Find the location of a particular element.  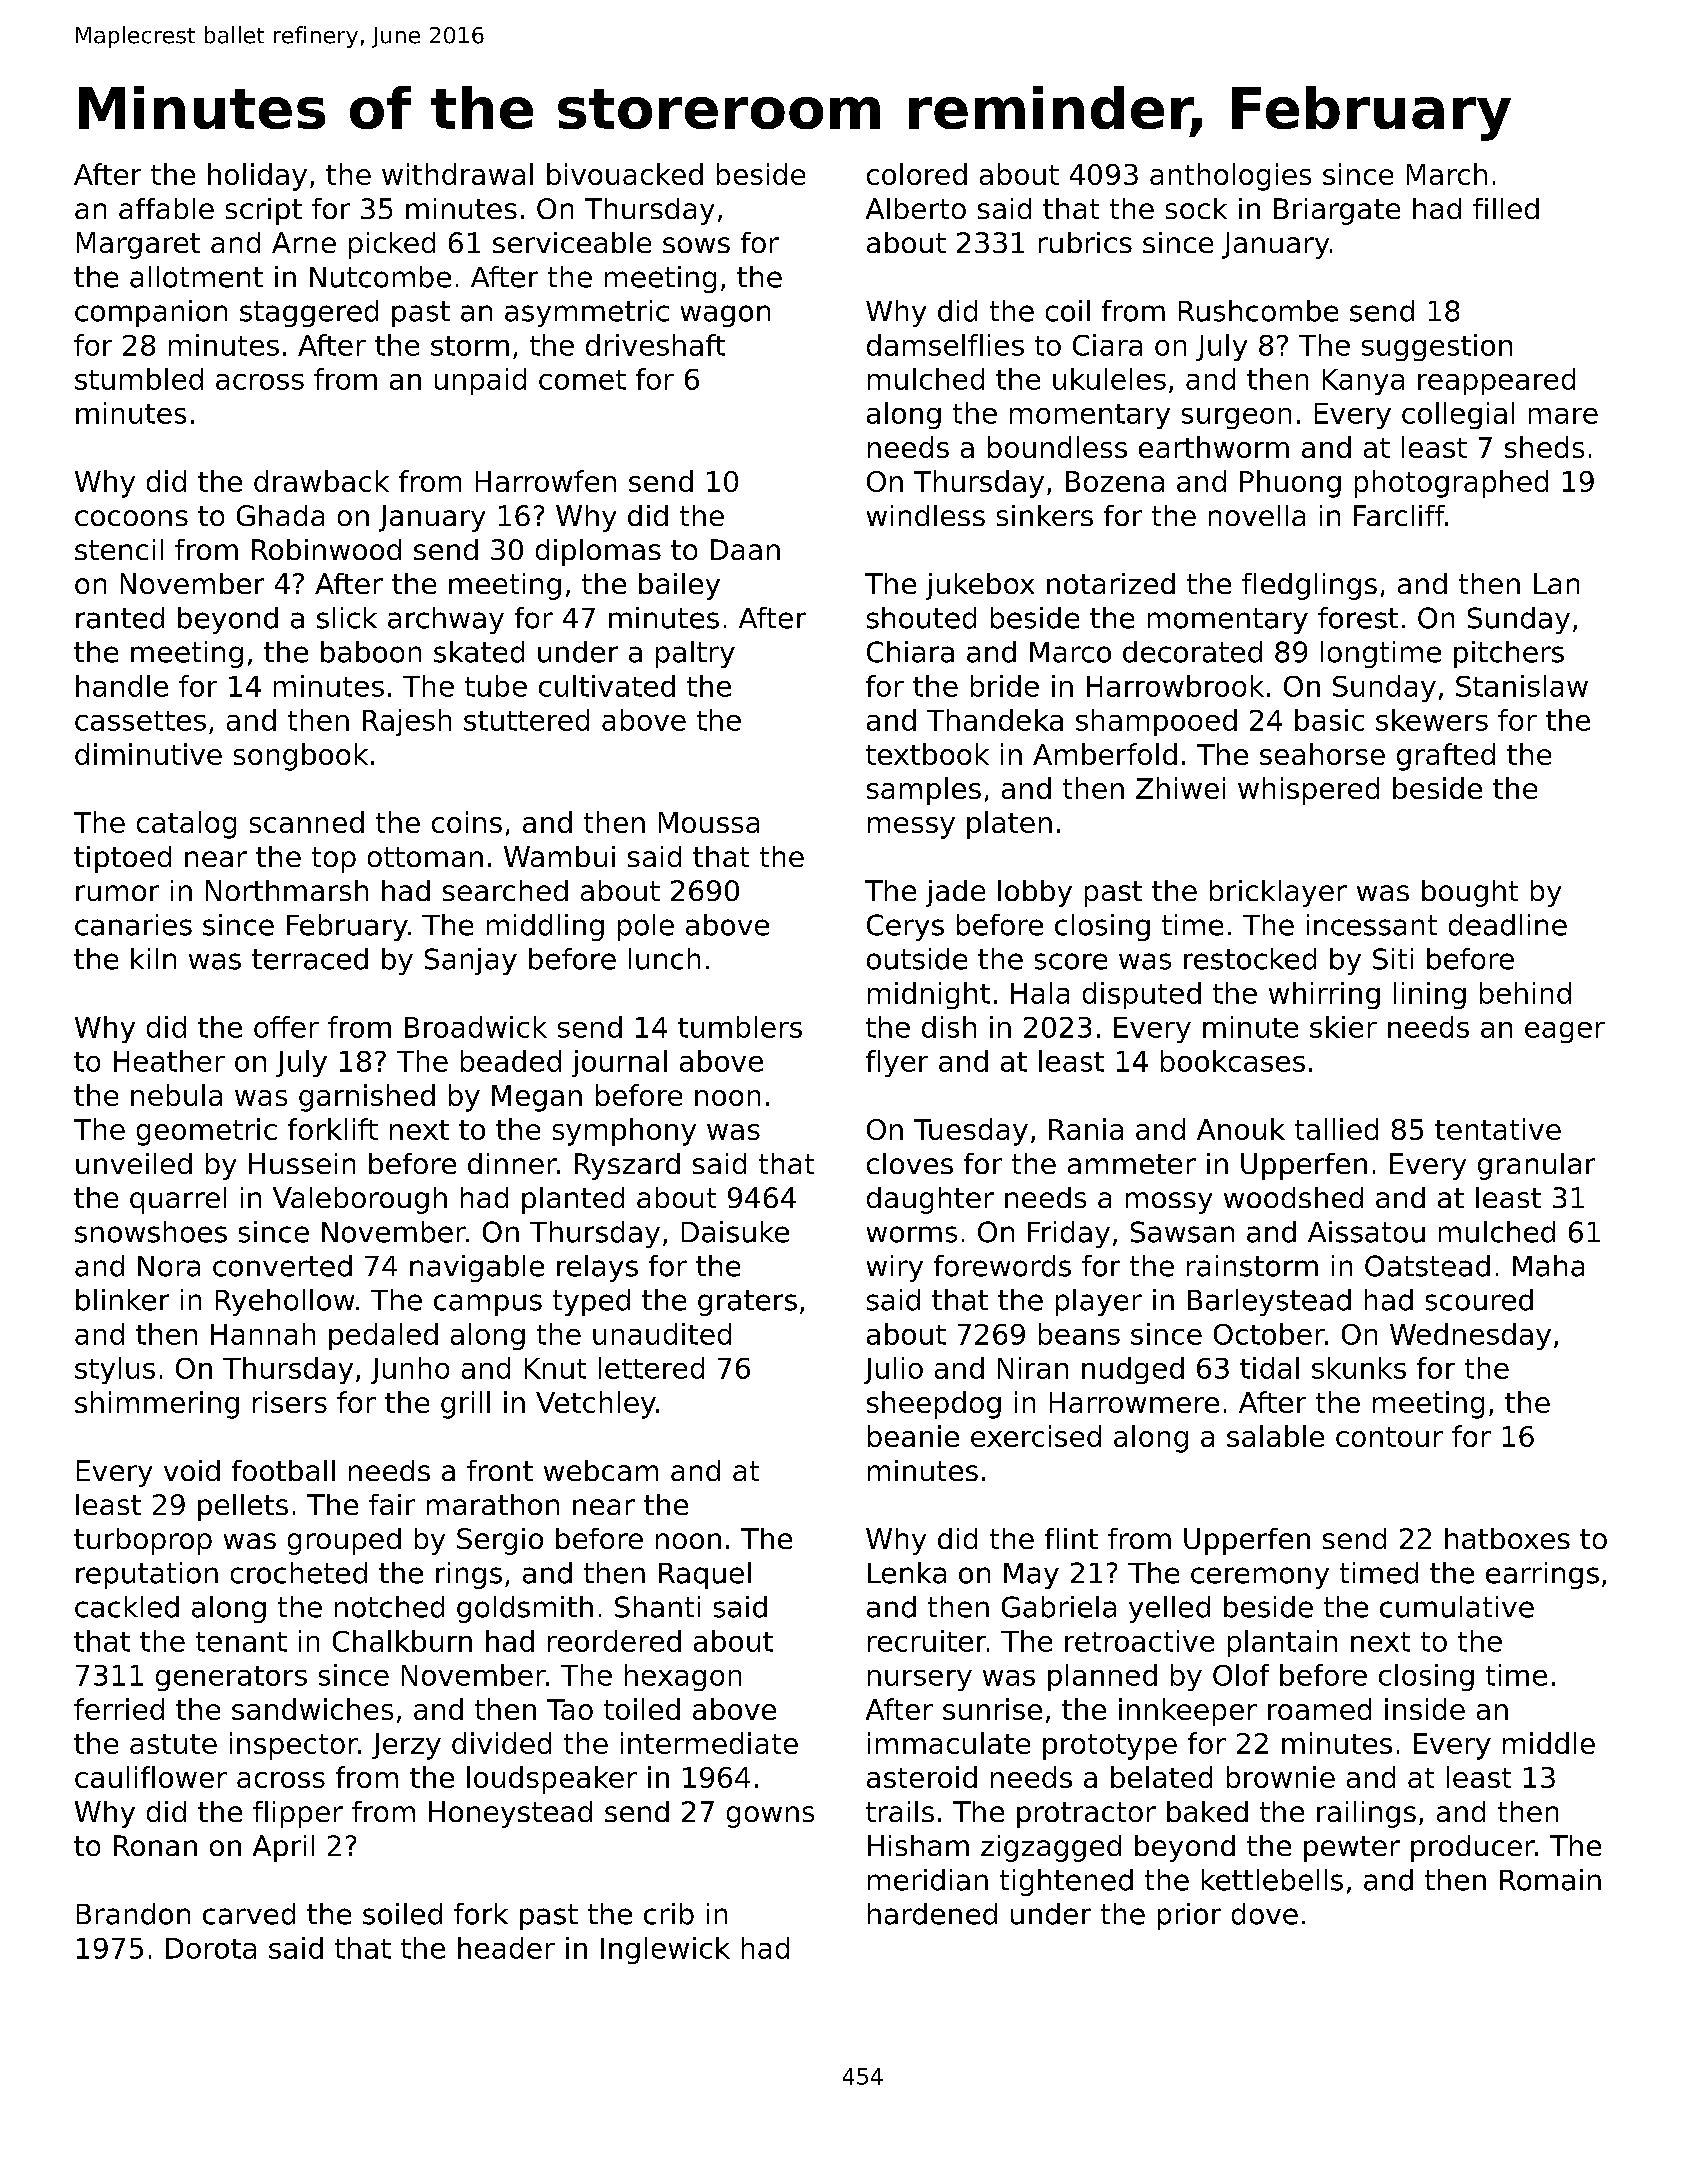

Phuong is located at coordinates (1290, 484).
